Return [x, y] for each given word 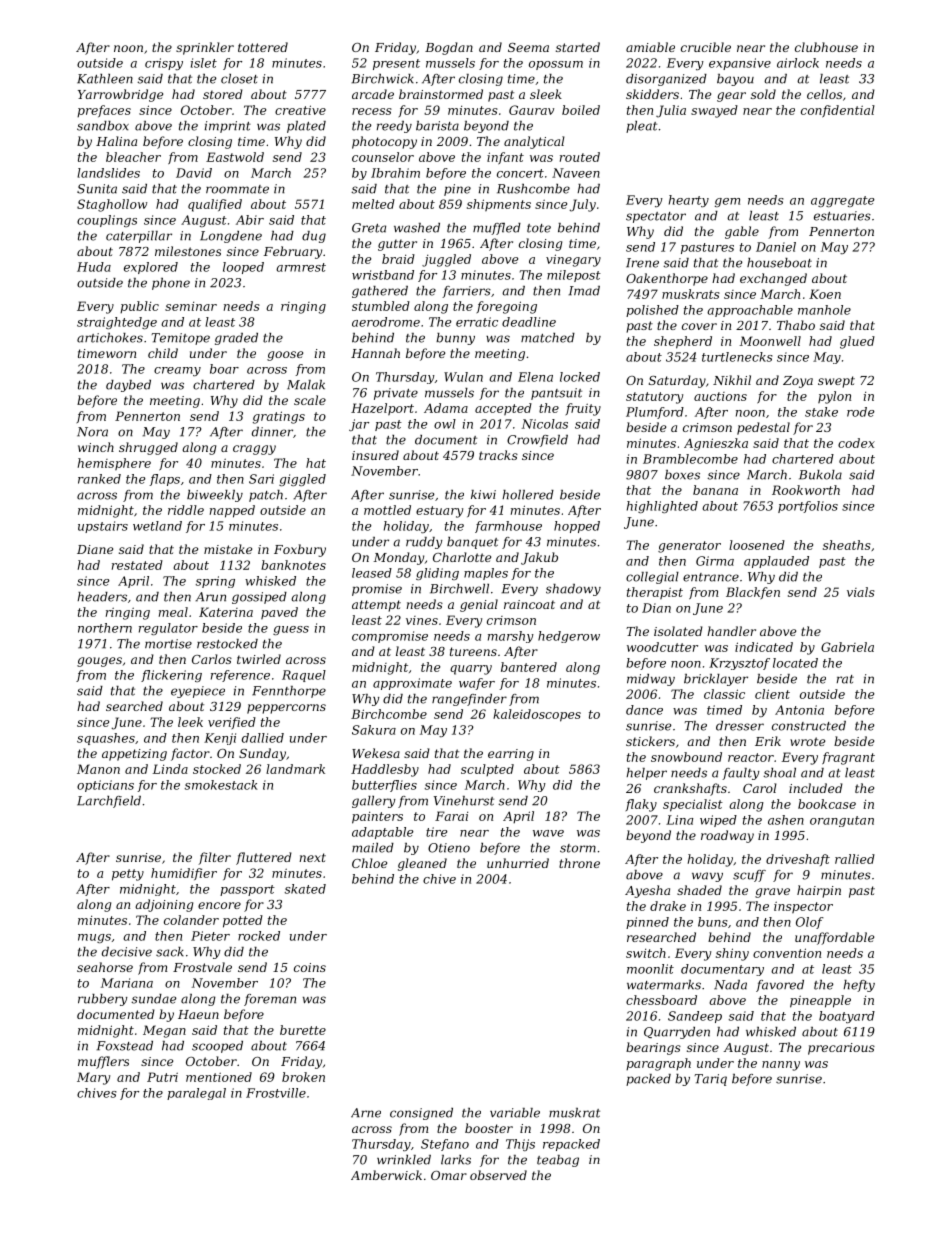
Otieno [449, 848]
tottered [263, 47]
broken [303, 1077]
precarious [841, 1049]
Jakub [539, 558]
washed [417, 228]
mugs [94, 938]
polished [652, 311]
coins [310, 967]
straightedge [117, 323]
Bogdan [449, 48]
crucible [706, 47]
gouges [99, 662]
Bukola [820, 475]
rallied [855, 859]
